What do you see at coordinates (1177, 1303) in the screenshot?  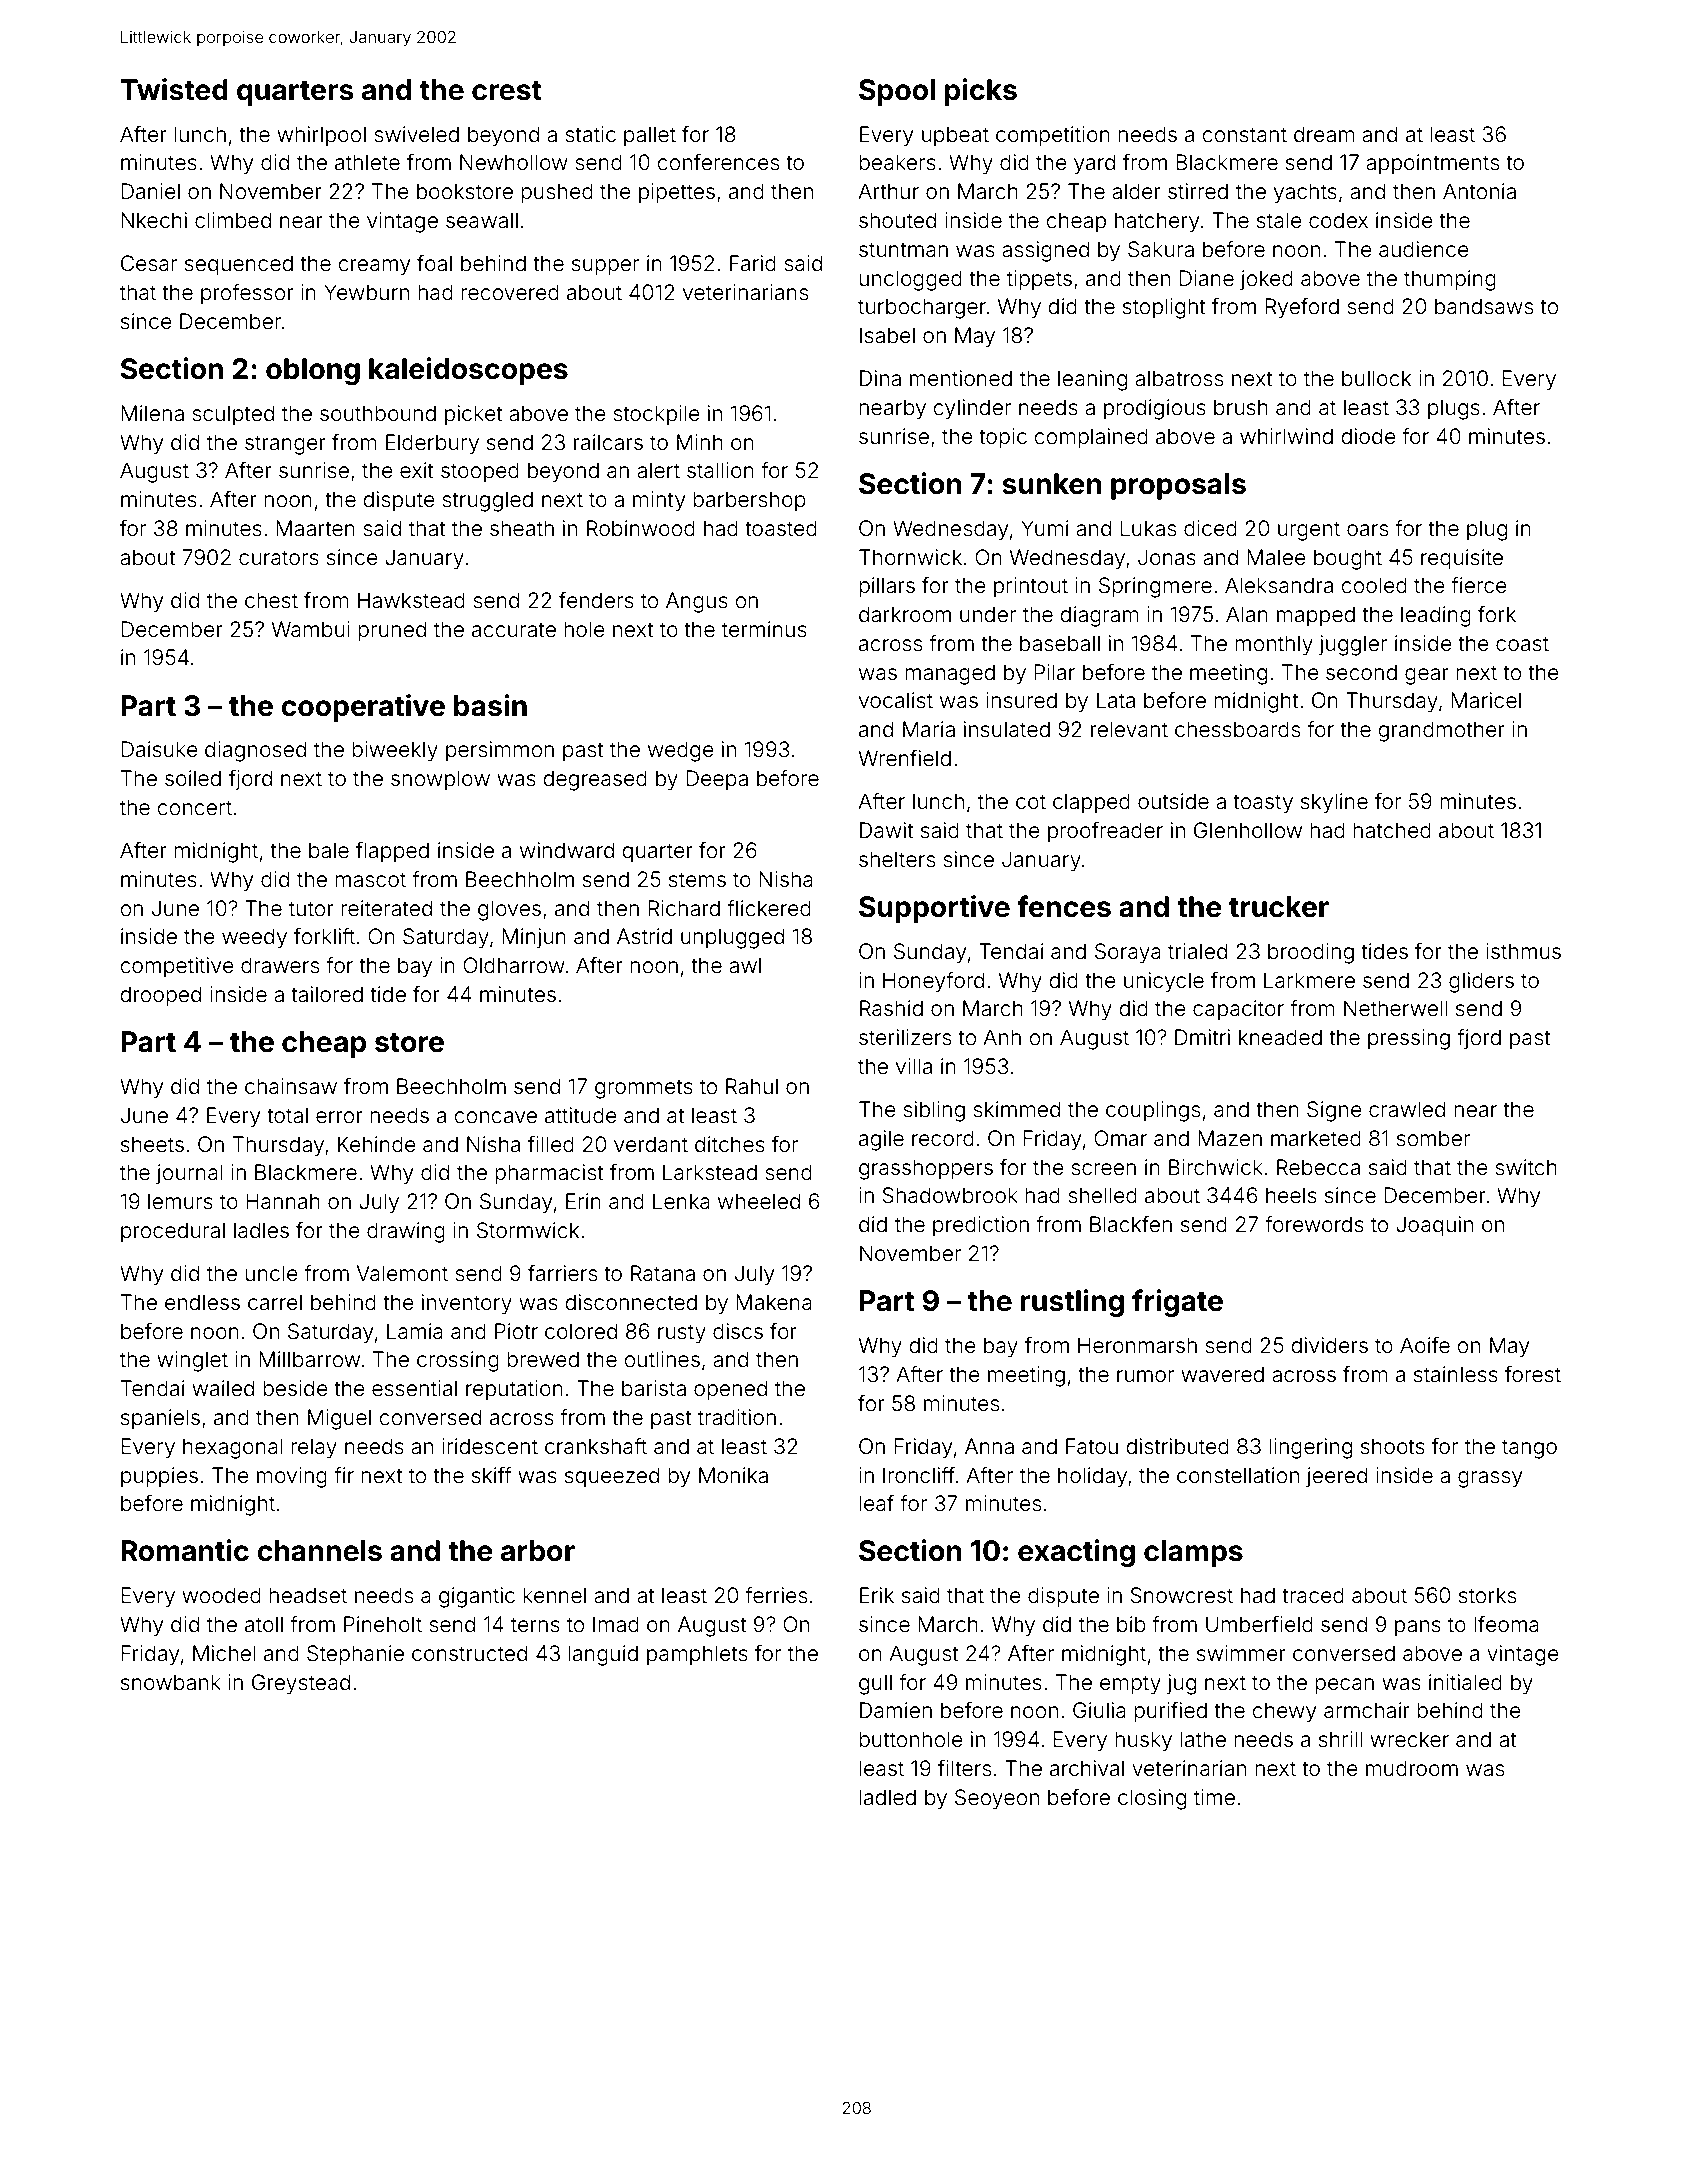 I see `frigate` at bounding box center [1177, 1303].
